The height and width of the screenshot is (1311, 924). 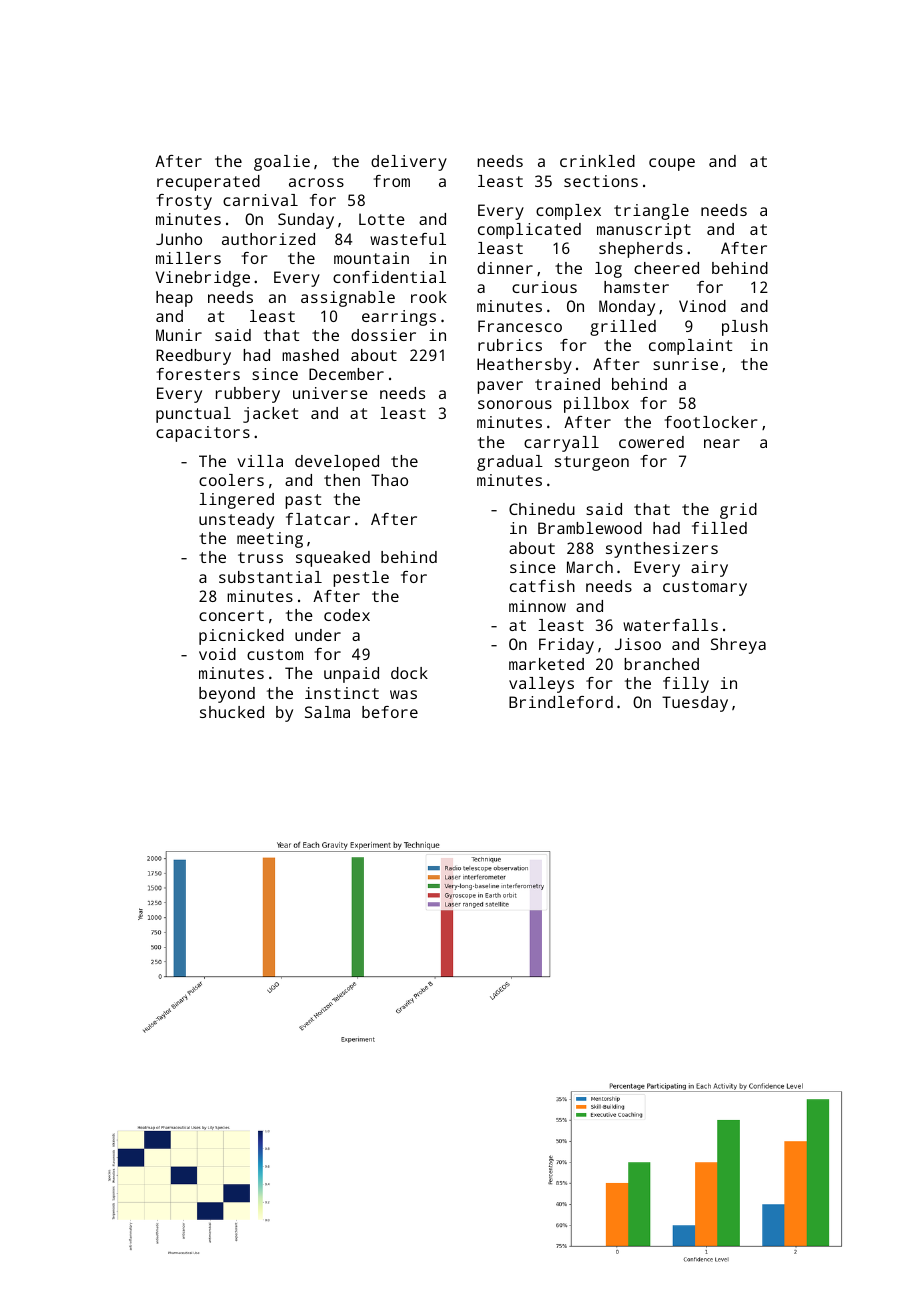 I want to click on concert, so click(x=231, y=615).
